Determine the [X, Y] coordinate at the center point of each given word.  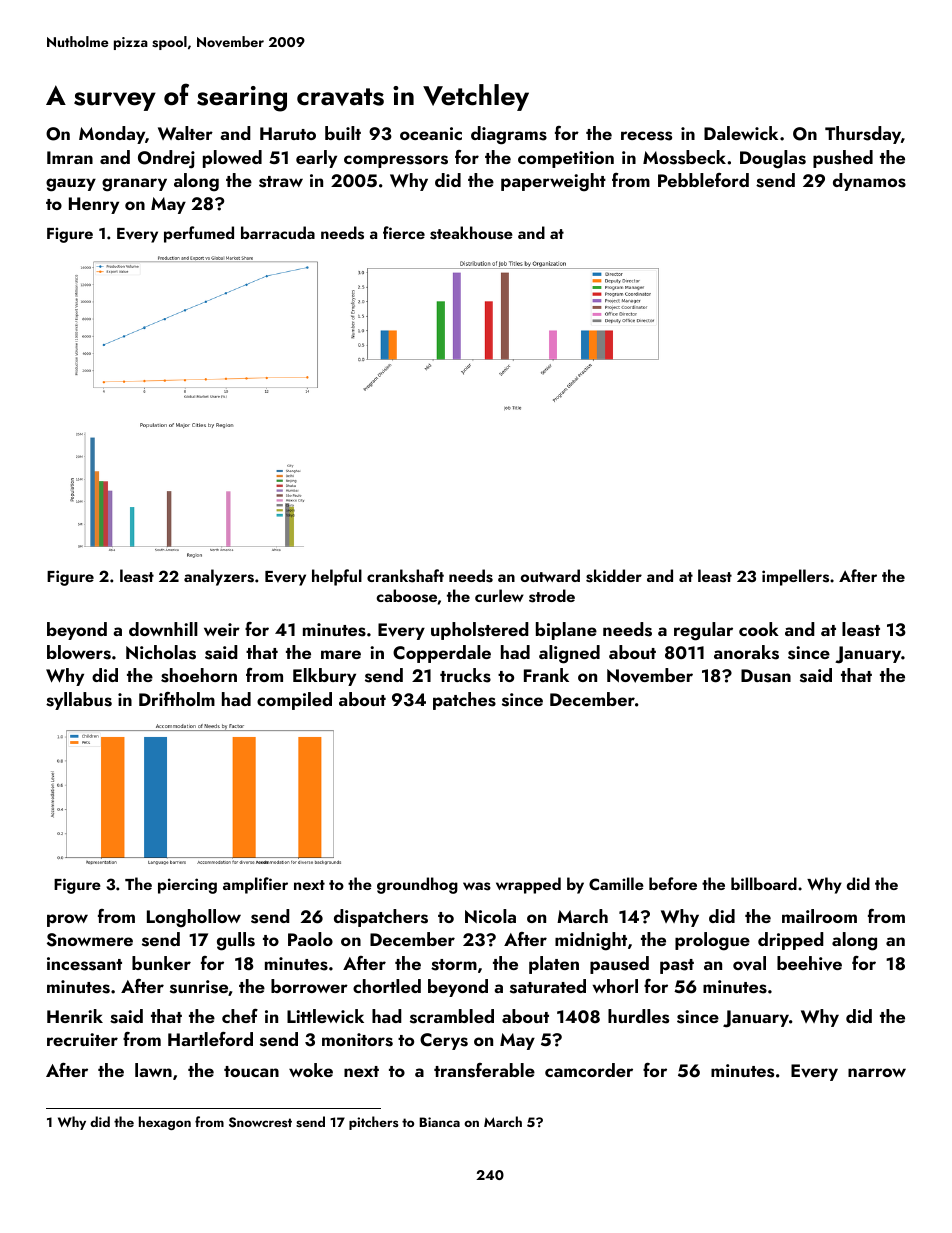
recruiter [82, 1039]
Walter [185, 133]
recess [646, 136]
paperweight [553, 182]
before [673, 883]
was [477, 886]
